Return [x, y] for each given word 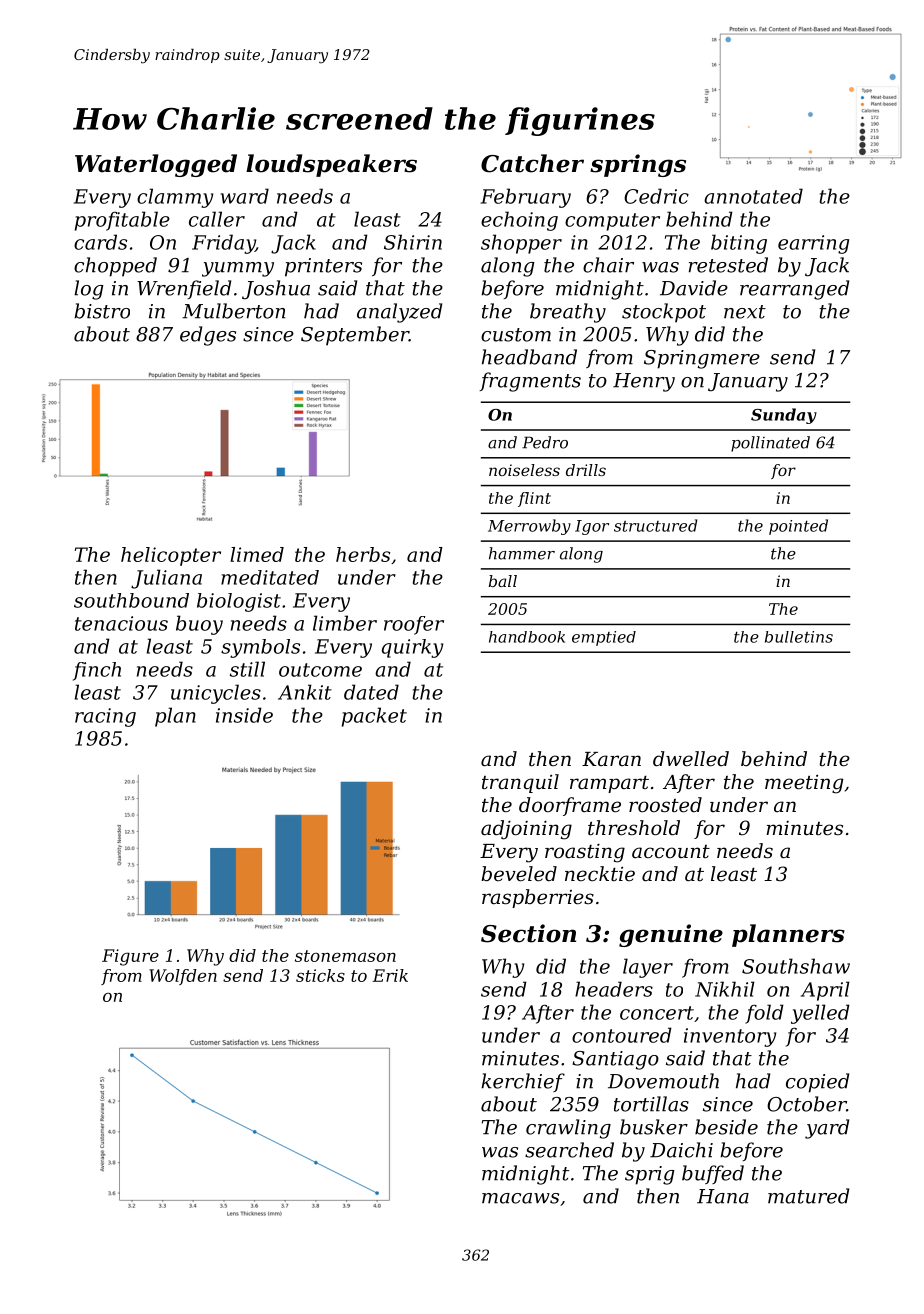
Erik [390, 975]
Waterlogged [156, 165]
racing [105, 717]
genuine [671, 935]
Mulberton [234, 311]
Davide [694, 288]
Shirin [413, 242]
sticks [320, 975]
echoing [519, 221]
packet [374, 717]
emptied [604, 638]
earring [813, 244]
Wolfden [183, 977]
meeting [804, 784]
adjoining [526, 830]
